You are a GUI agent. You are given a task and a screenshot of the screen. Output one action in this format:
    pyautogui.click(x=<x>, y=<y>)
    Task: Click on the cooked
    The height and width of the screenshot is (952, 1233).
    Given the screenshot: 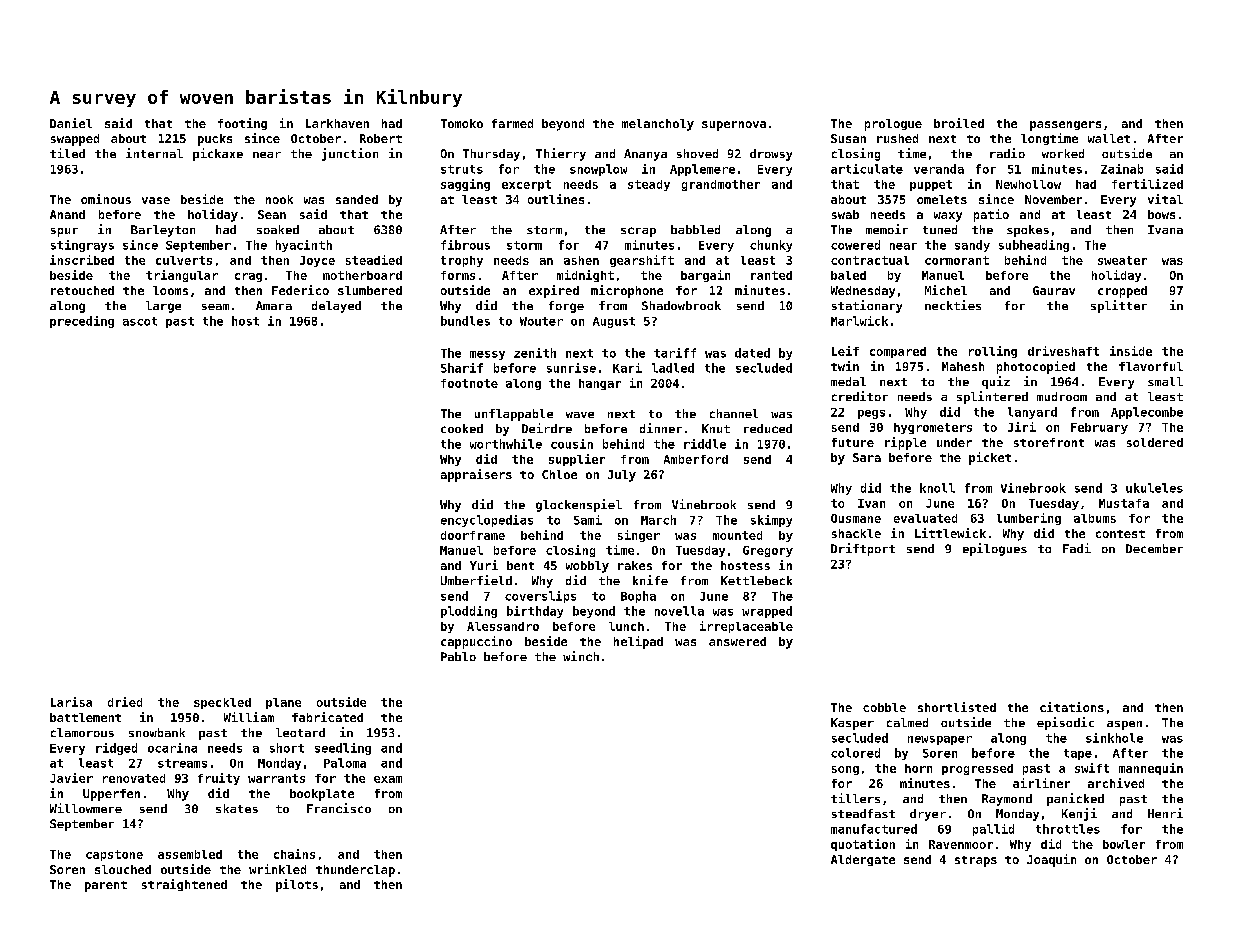 What is the action you would take?
    pyautogui.click(x=462, y=428)
